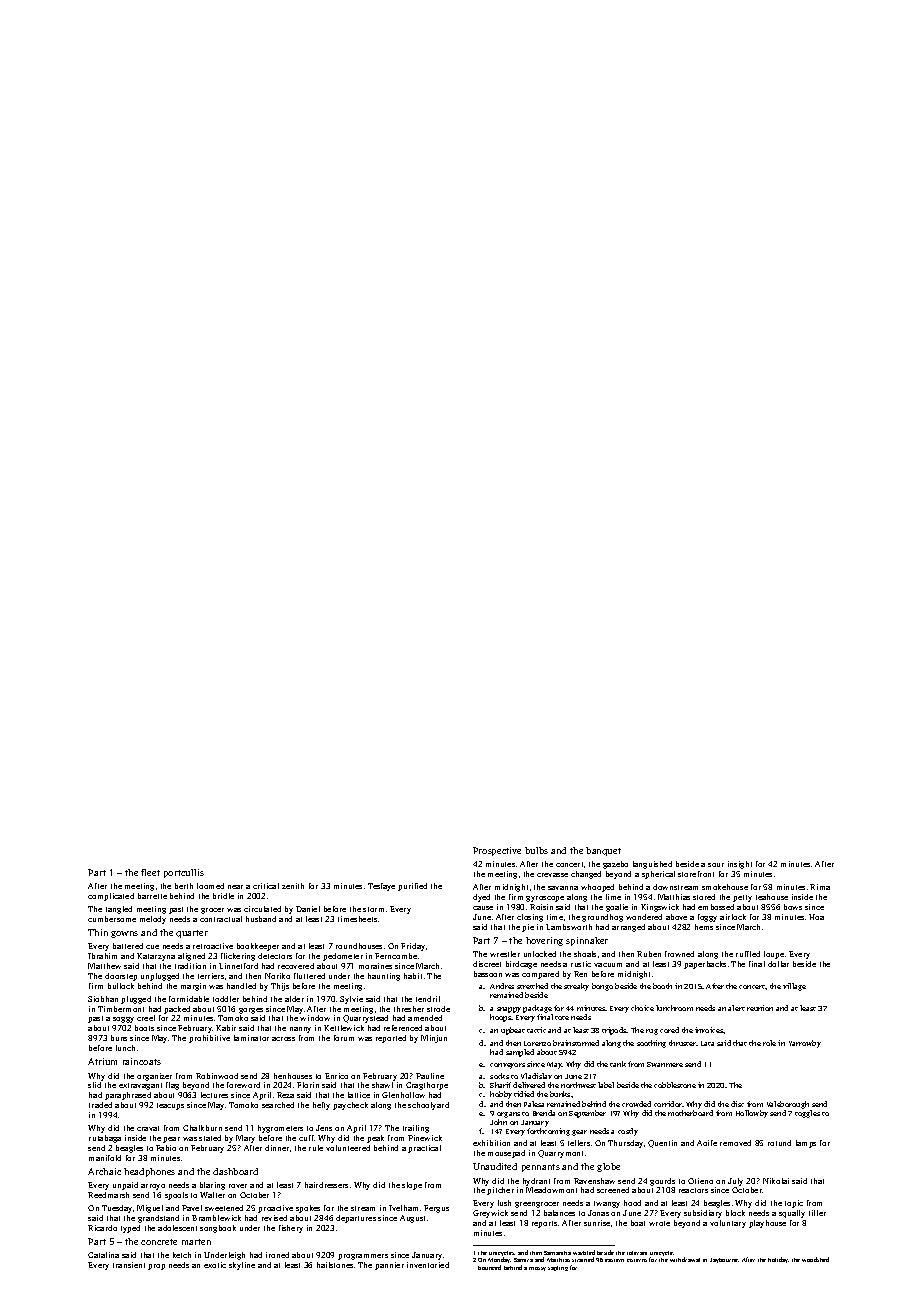  Describe the element at coordinates (438, 1009) in the screenshot. I see `strode` at that location.
